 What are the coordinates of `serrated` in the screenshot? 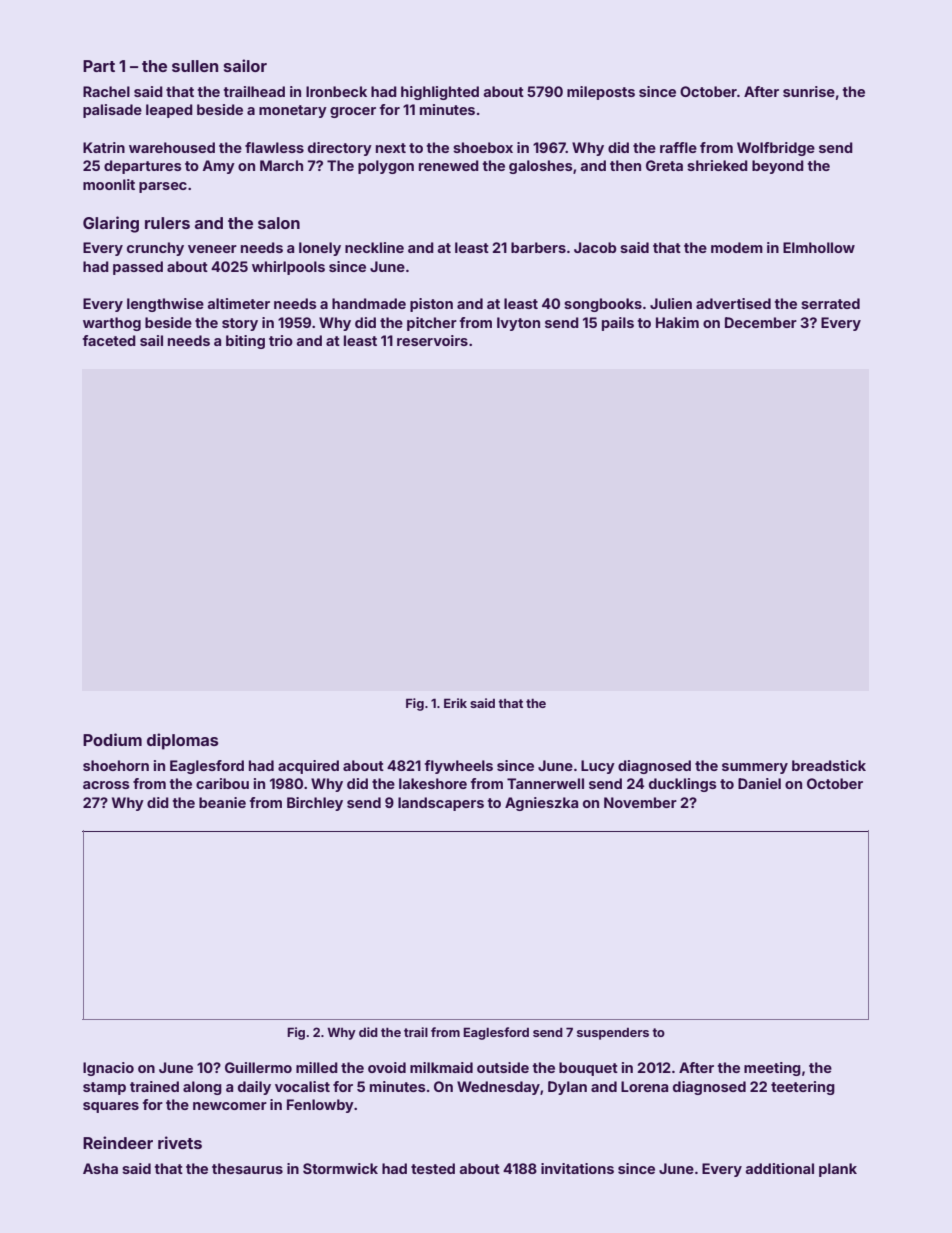 It's located at (830, 303).
